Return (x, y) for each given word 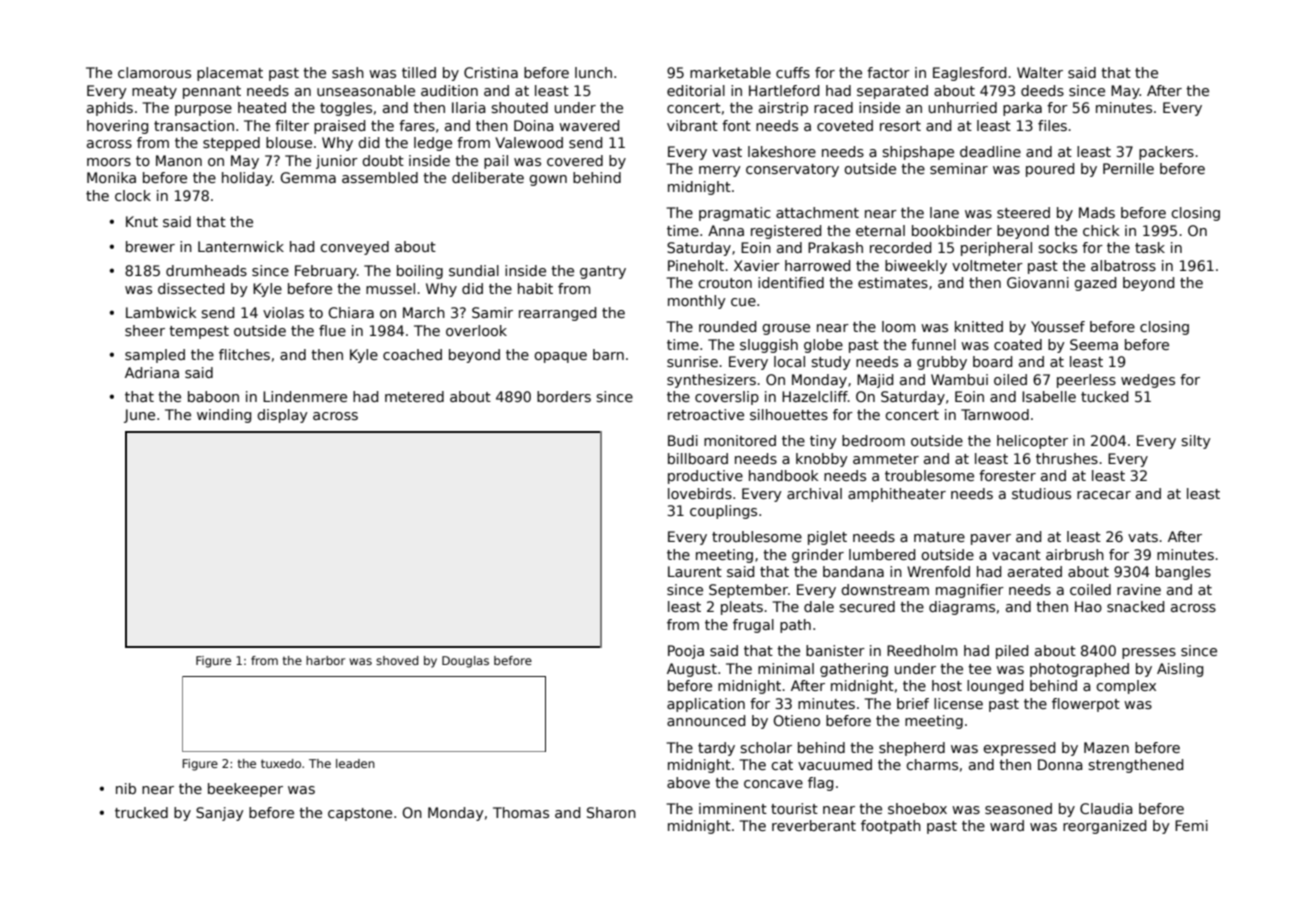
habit (535, 288)
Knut (142, 221)
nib (126, 788)
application (706, 705)
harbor (325, 660)
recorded (900, 247)
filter (292, 125)
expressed (1019, 749)
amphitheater (897, 495)
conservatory (792, 170)
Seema (1094, 344)
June (139, 416)
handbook (784, 475)
